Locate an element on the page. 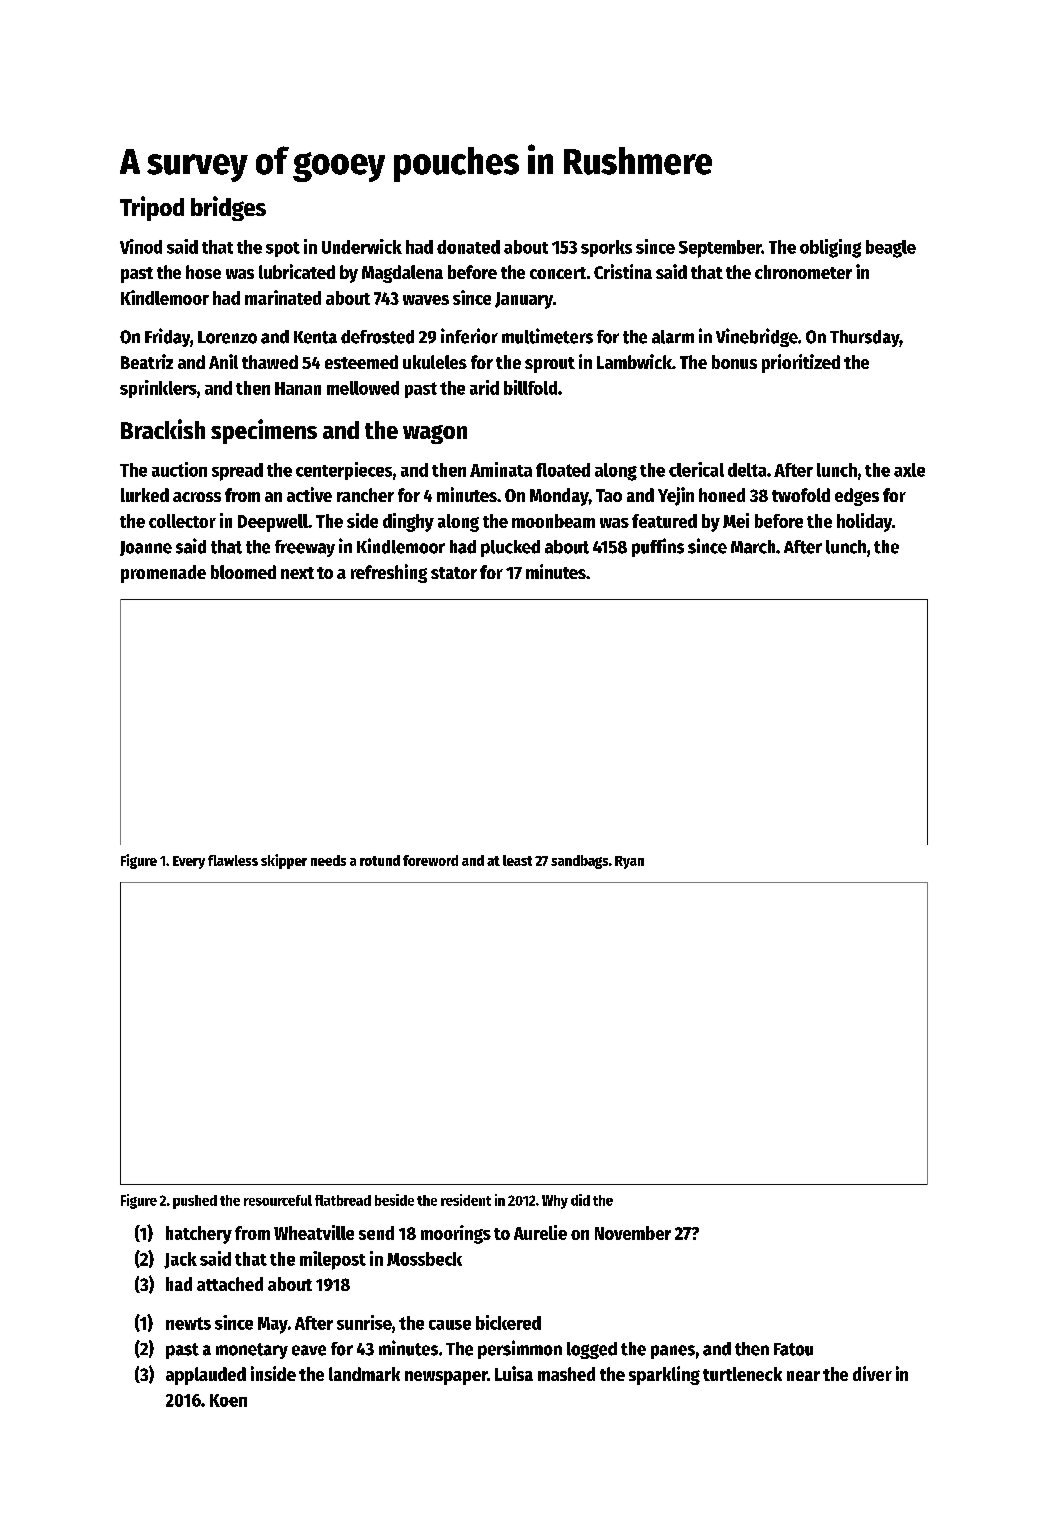 Image resolution: width=1048 pixels, height=1518 pixels. foreword is located at coordinates (430, 860).
